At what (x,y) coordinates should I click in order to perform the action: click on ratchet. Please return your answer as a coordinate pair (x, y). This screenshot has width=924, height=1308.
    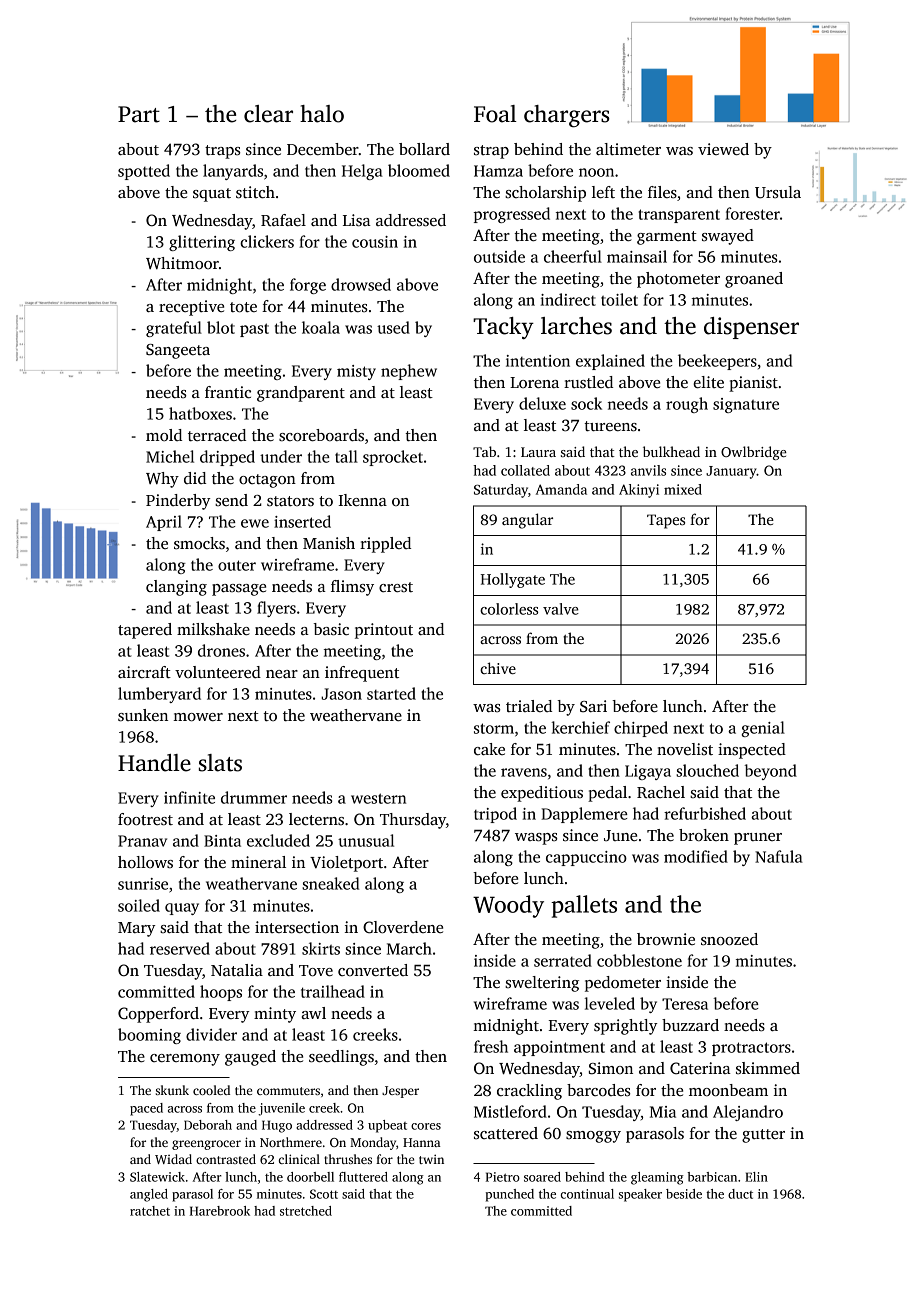
    Looking at the image, I should click on (150, 1211).
